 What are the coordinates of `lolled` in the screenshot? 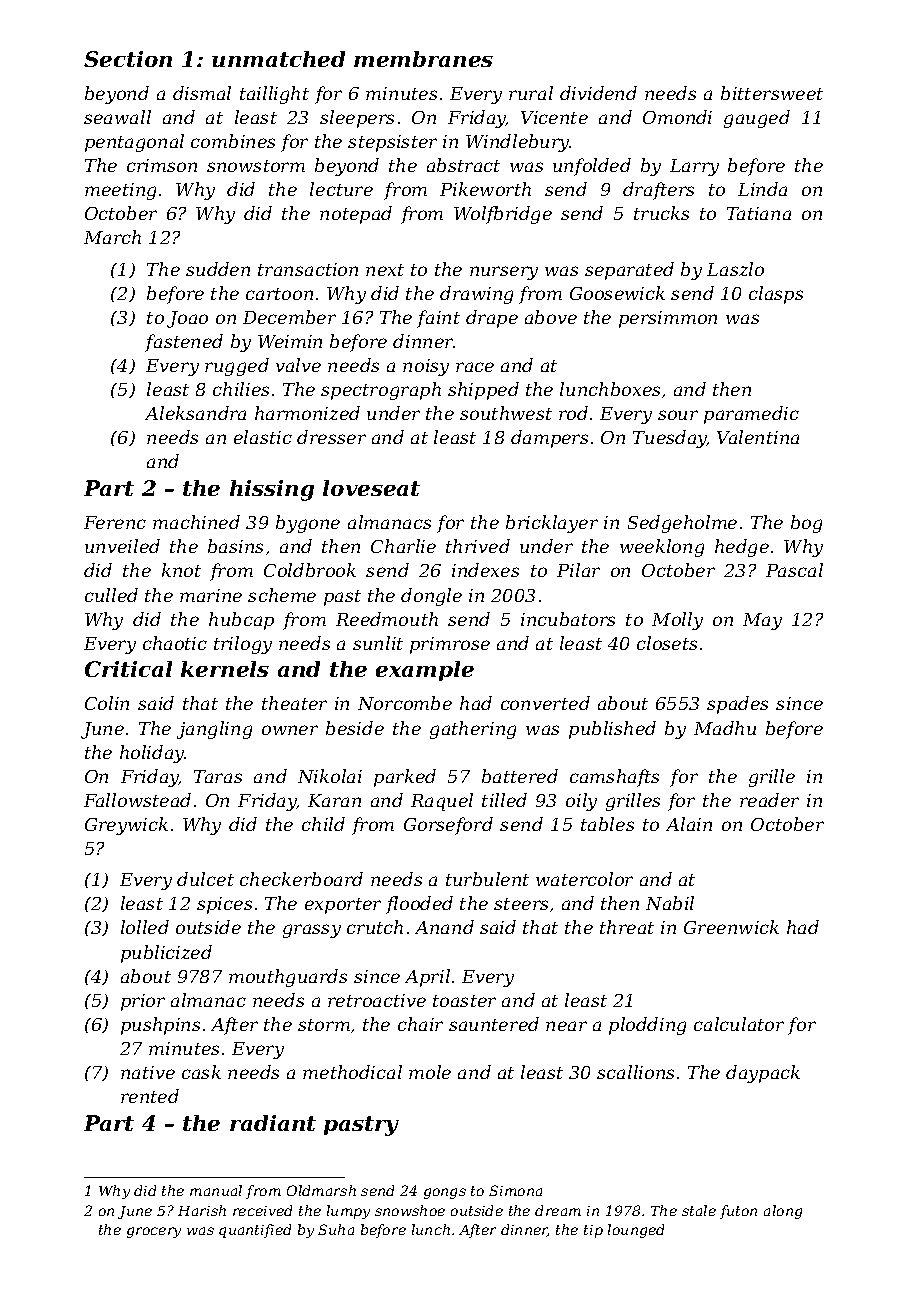 It's located at (145, 927).
